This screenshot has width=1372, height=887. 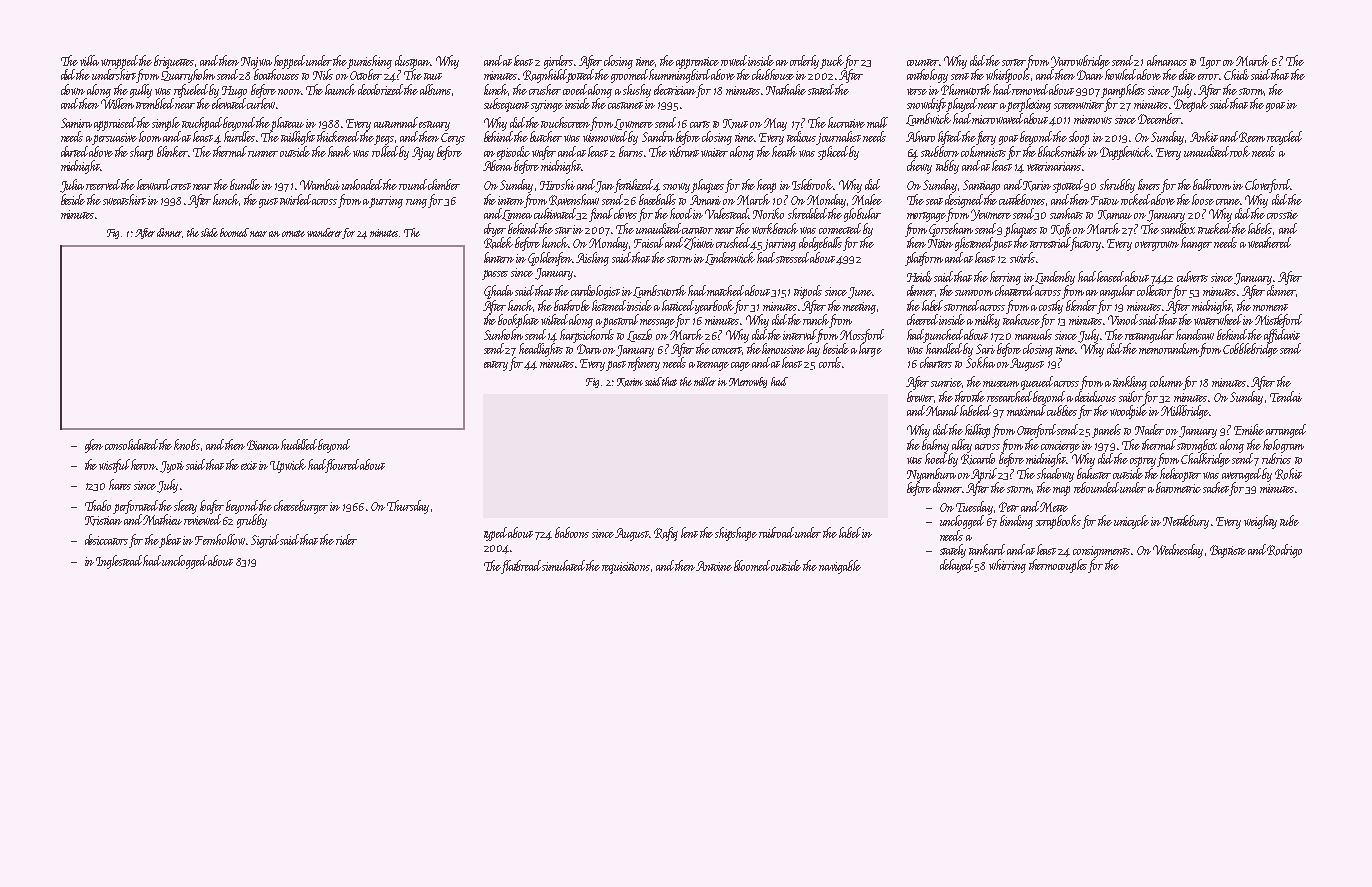 What do you see at coordinates (830, 362) in the screenshot?
I see `cords` at bounding box center [830, 362].
